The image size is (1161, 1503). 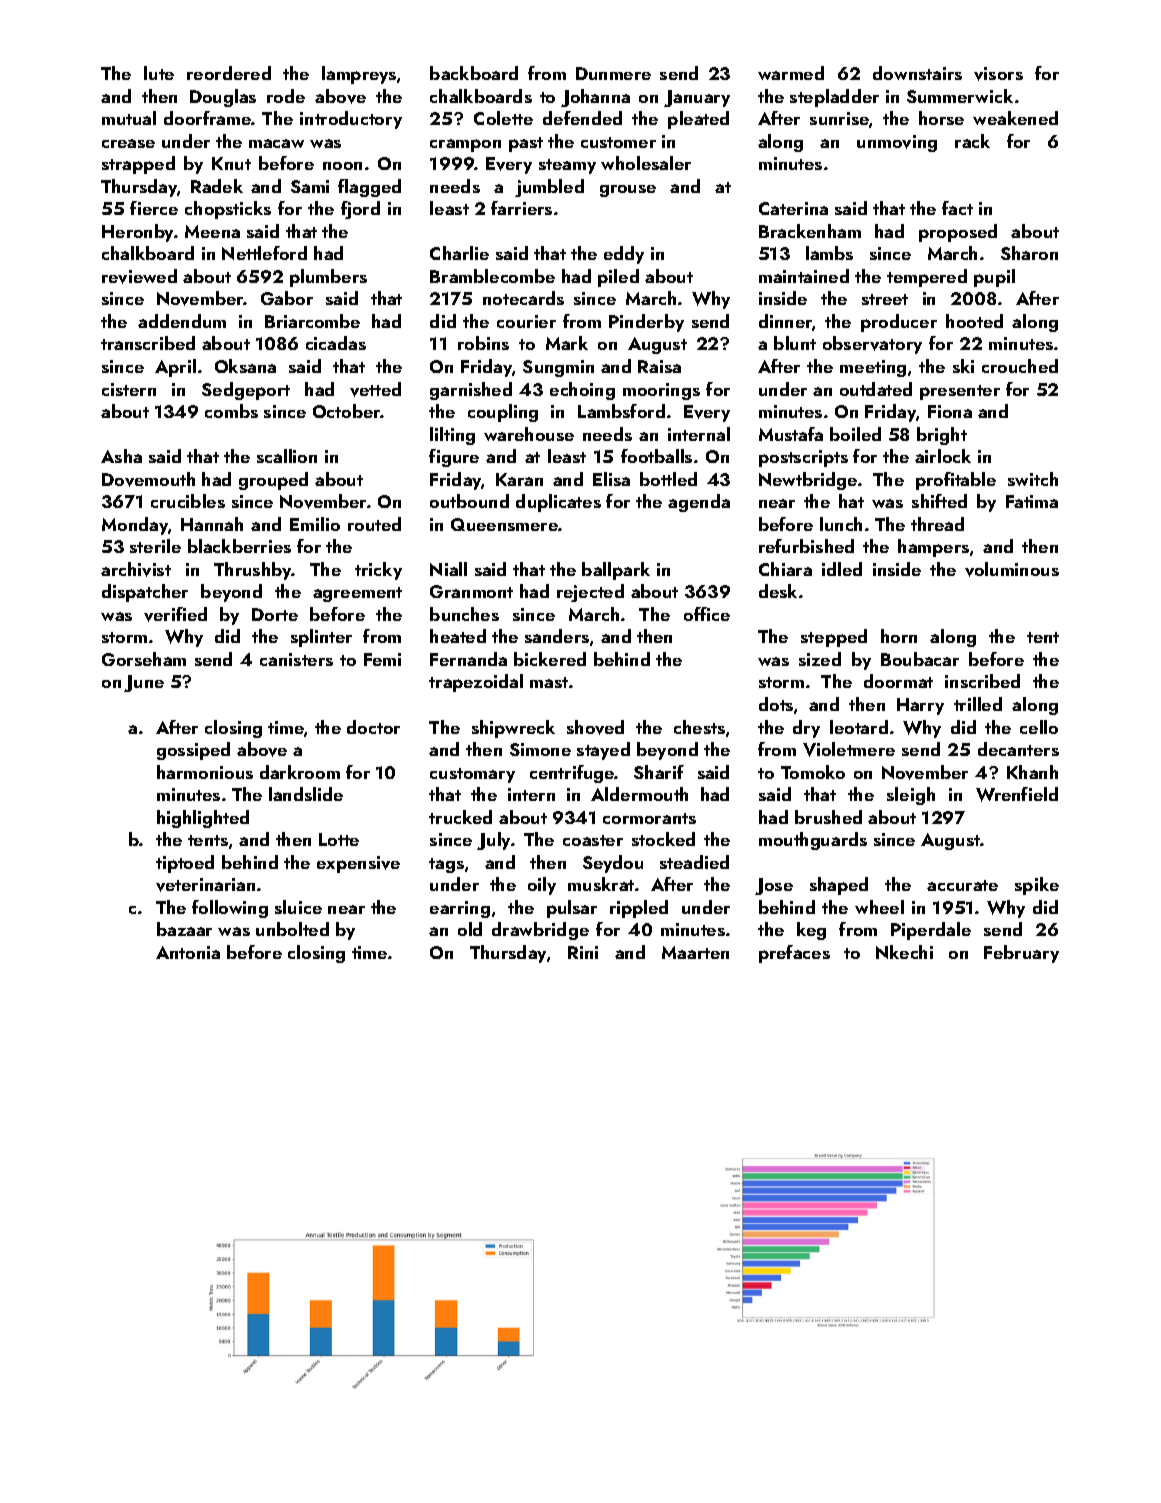 I want to click on introductory, so click(x=351, y=120).
